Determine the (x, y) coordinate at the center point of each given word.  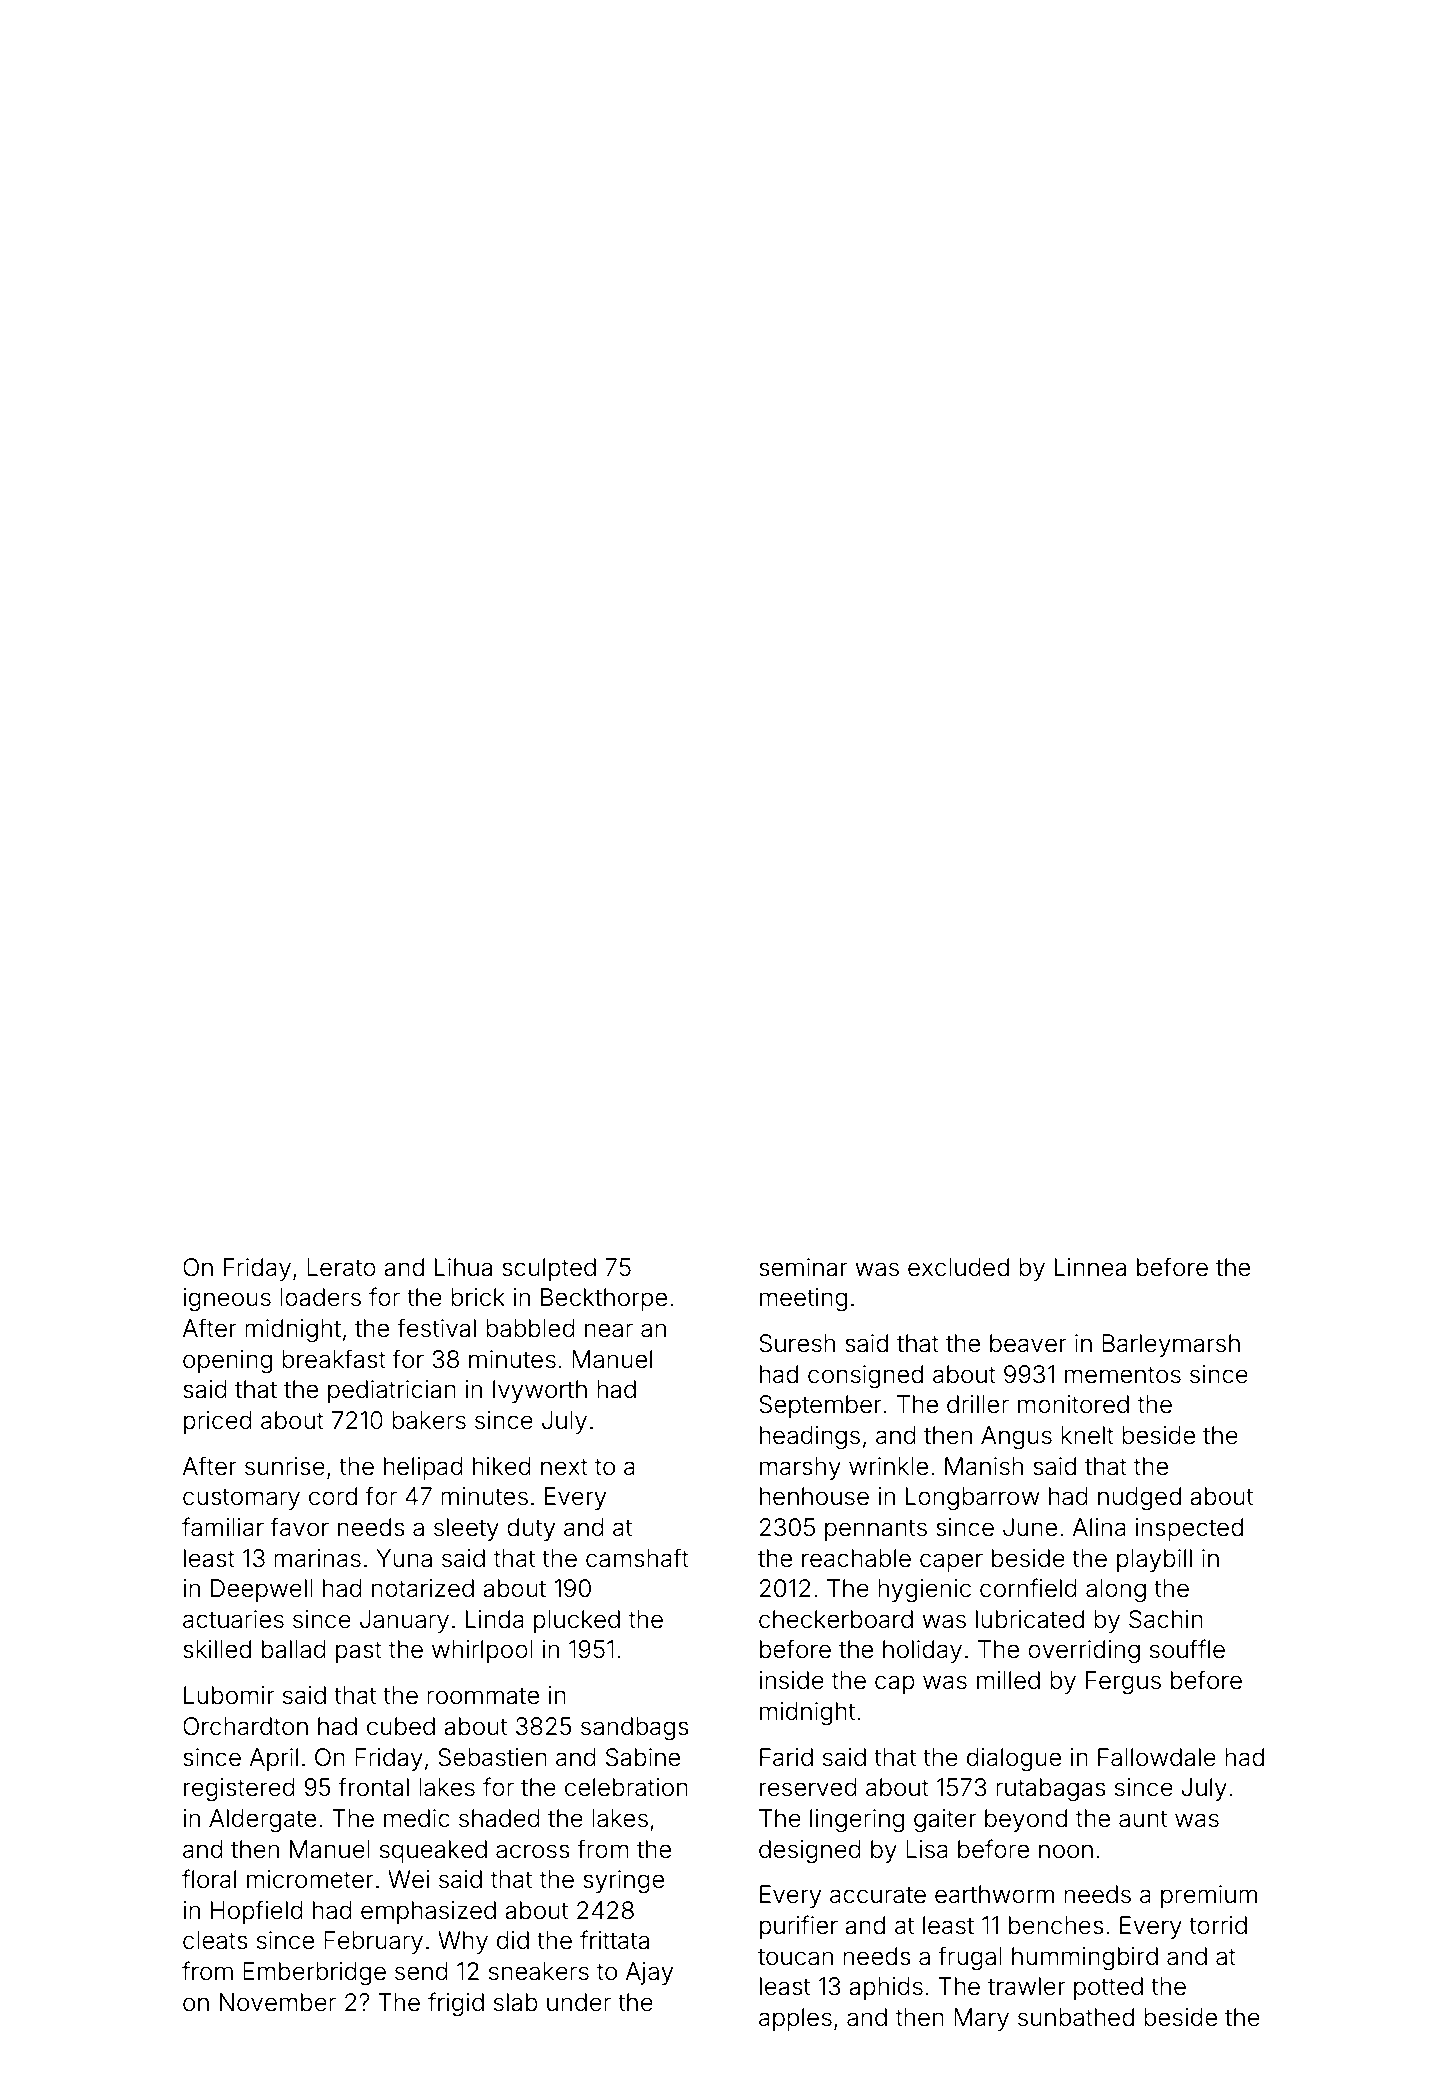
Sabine (643, 1757)
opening (227, 1362)
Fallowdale (1157, 1757)
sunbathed (1076, 2017)
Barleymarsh (1171, 1345)
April (274, 1759)
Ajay (649, 1973)
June (1030, 1527)
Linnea (1090, 1267)
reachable (856, 1558)
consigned (865, 1377)
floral (209, 1879)
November (278, 2002)
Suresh (797, 1343)
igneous (227, 1300)
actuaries (233, 1619)
